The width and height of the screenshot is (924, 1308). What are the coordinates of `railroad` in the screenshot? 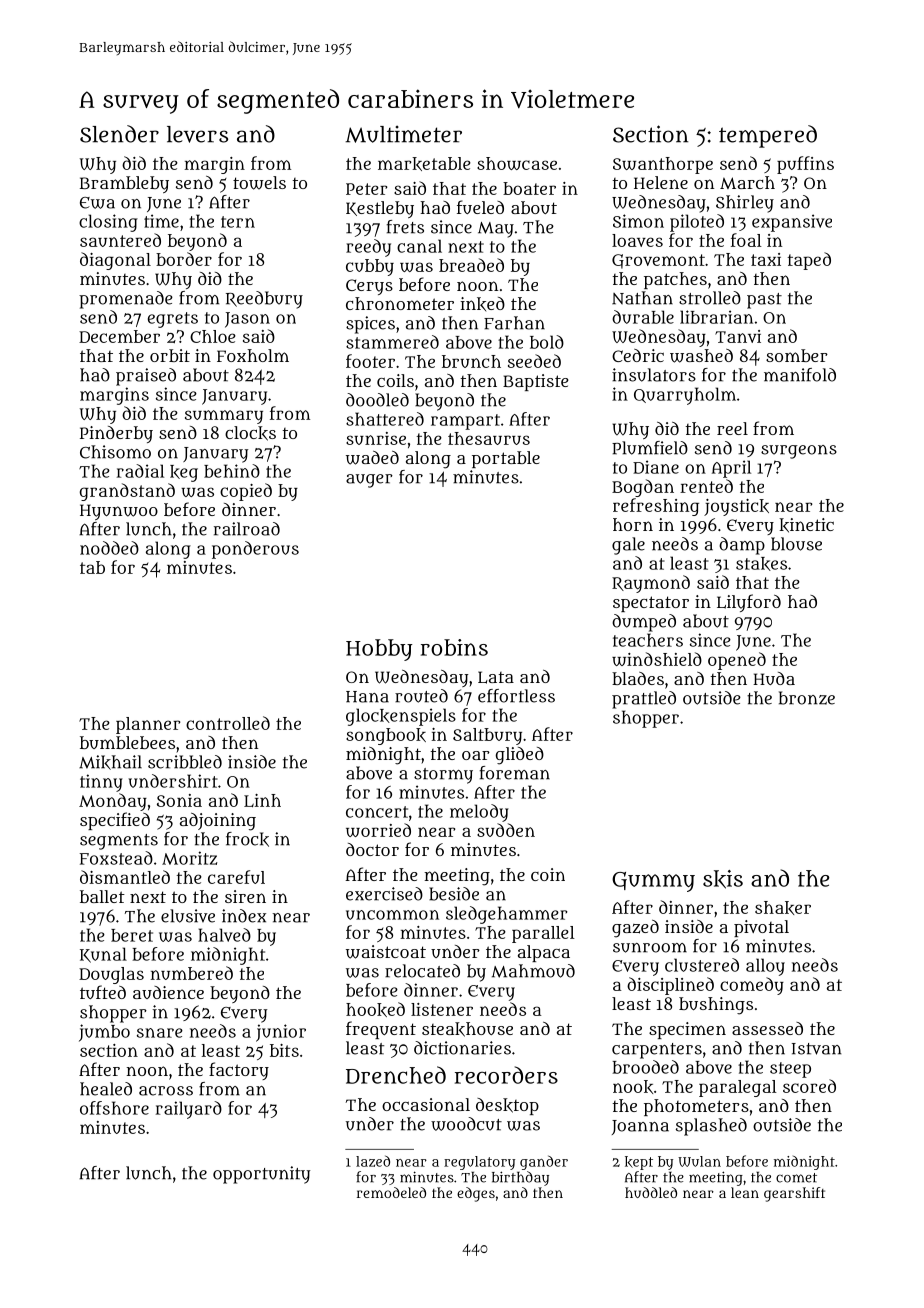 It's located at (247, 529).
